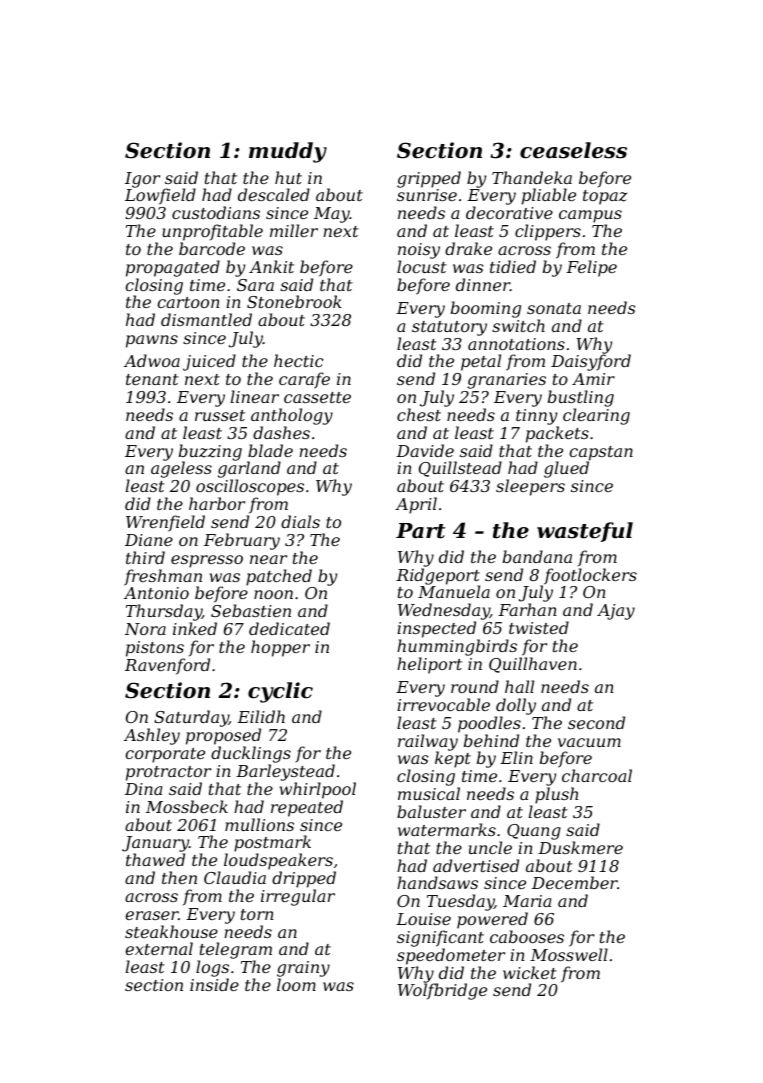  What do you see at coordinates (280, 692) in the page?
I see `cyclic` at bounding box center [280, 692].
